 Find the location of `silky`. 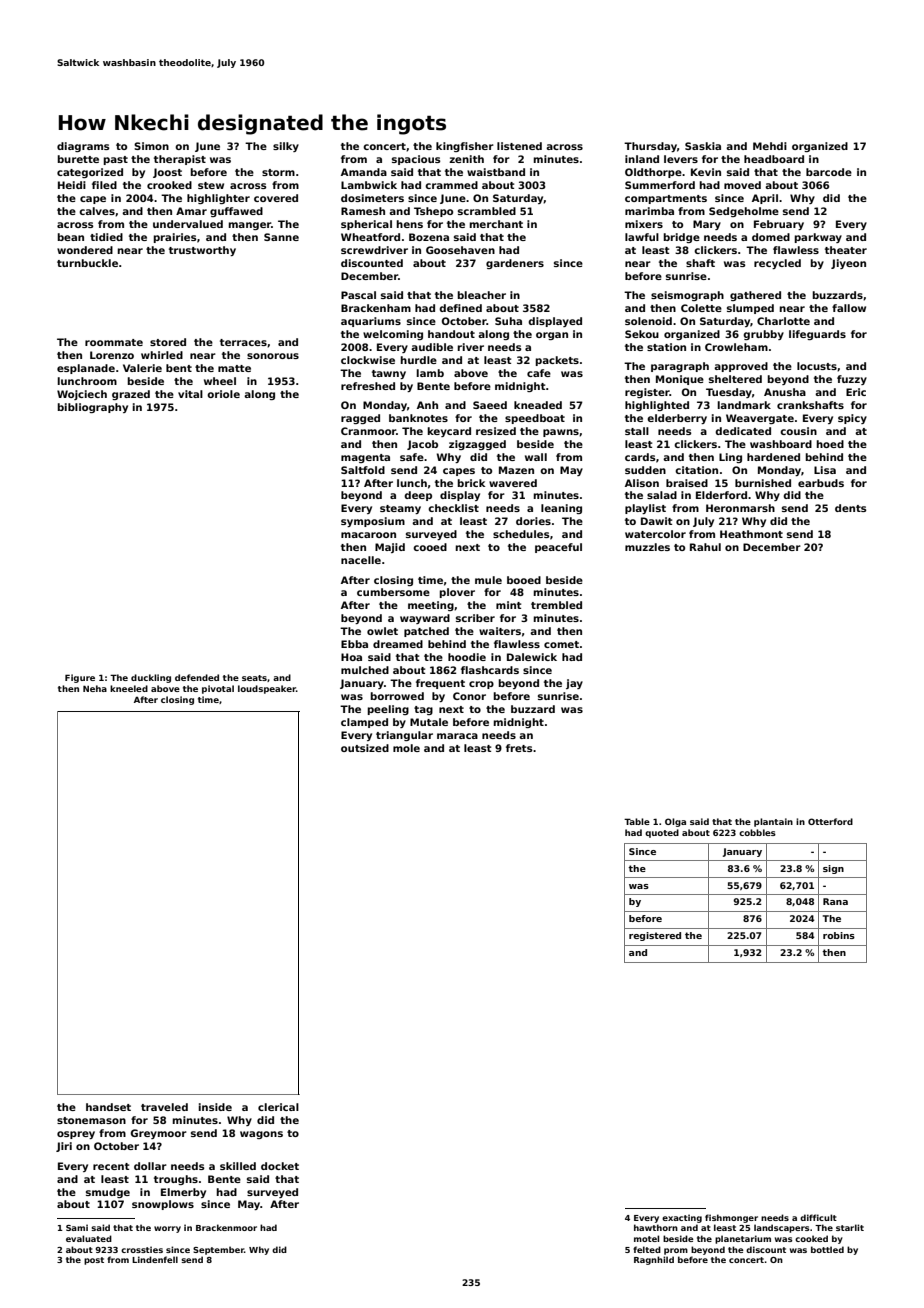

silky is located at coordinates (286, 147).
